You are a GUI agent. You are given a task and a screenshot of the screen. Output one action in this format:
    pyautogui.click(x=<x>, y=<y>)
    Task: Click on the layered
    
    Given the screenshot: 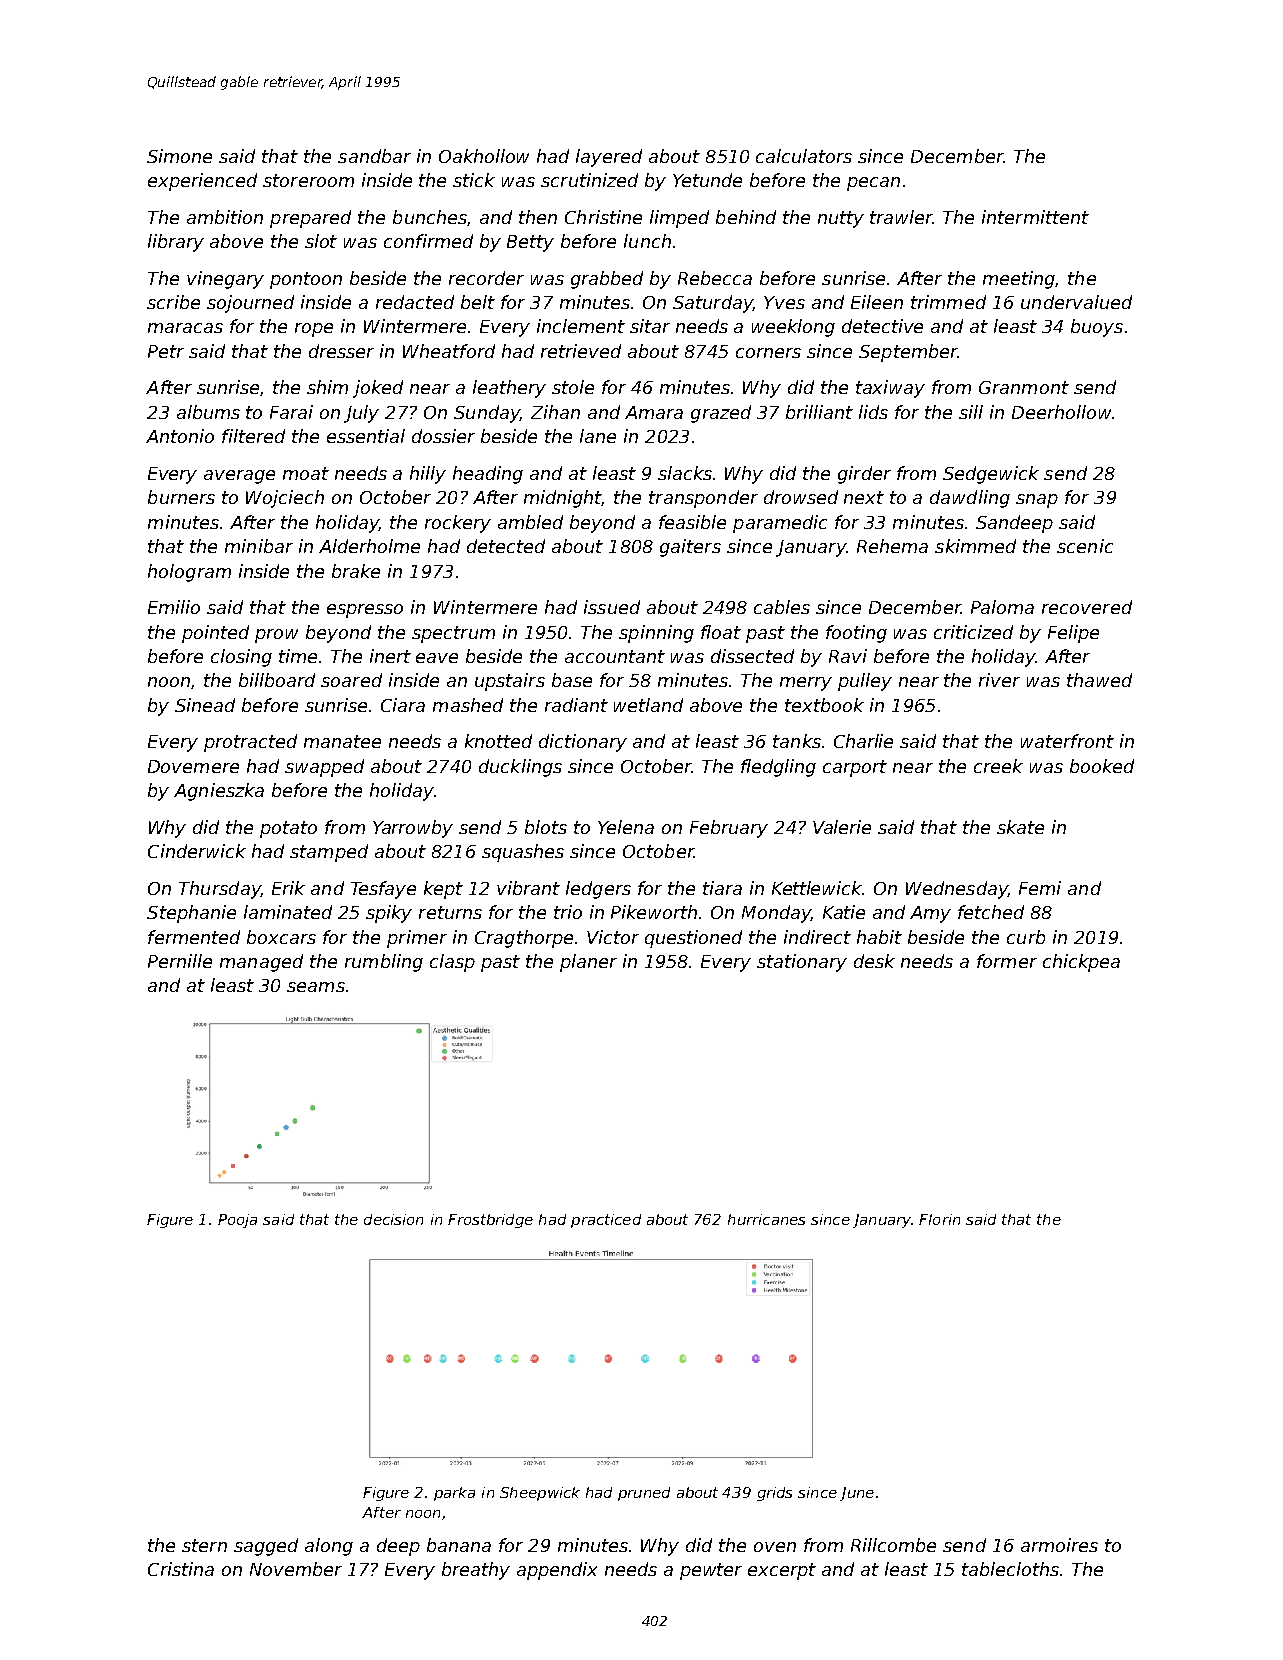 What is the action you would take?
    pyautogui.click(x=609, y=158)
